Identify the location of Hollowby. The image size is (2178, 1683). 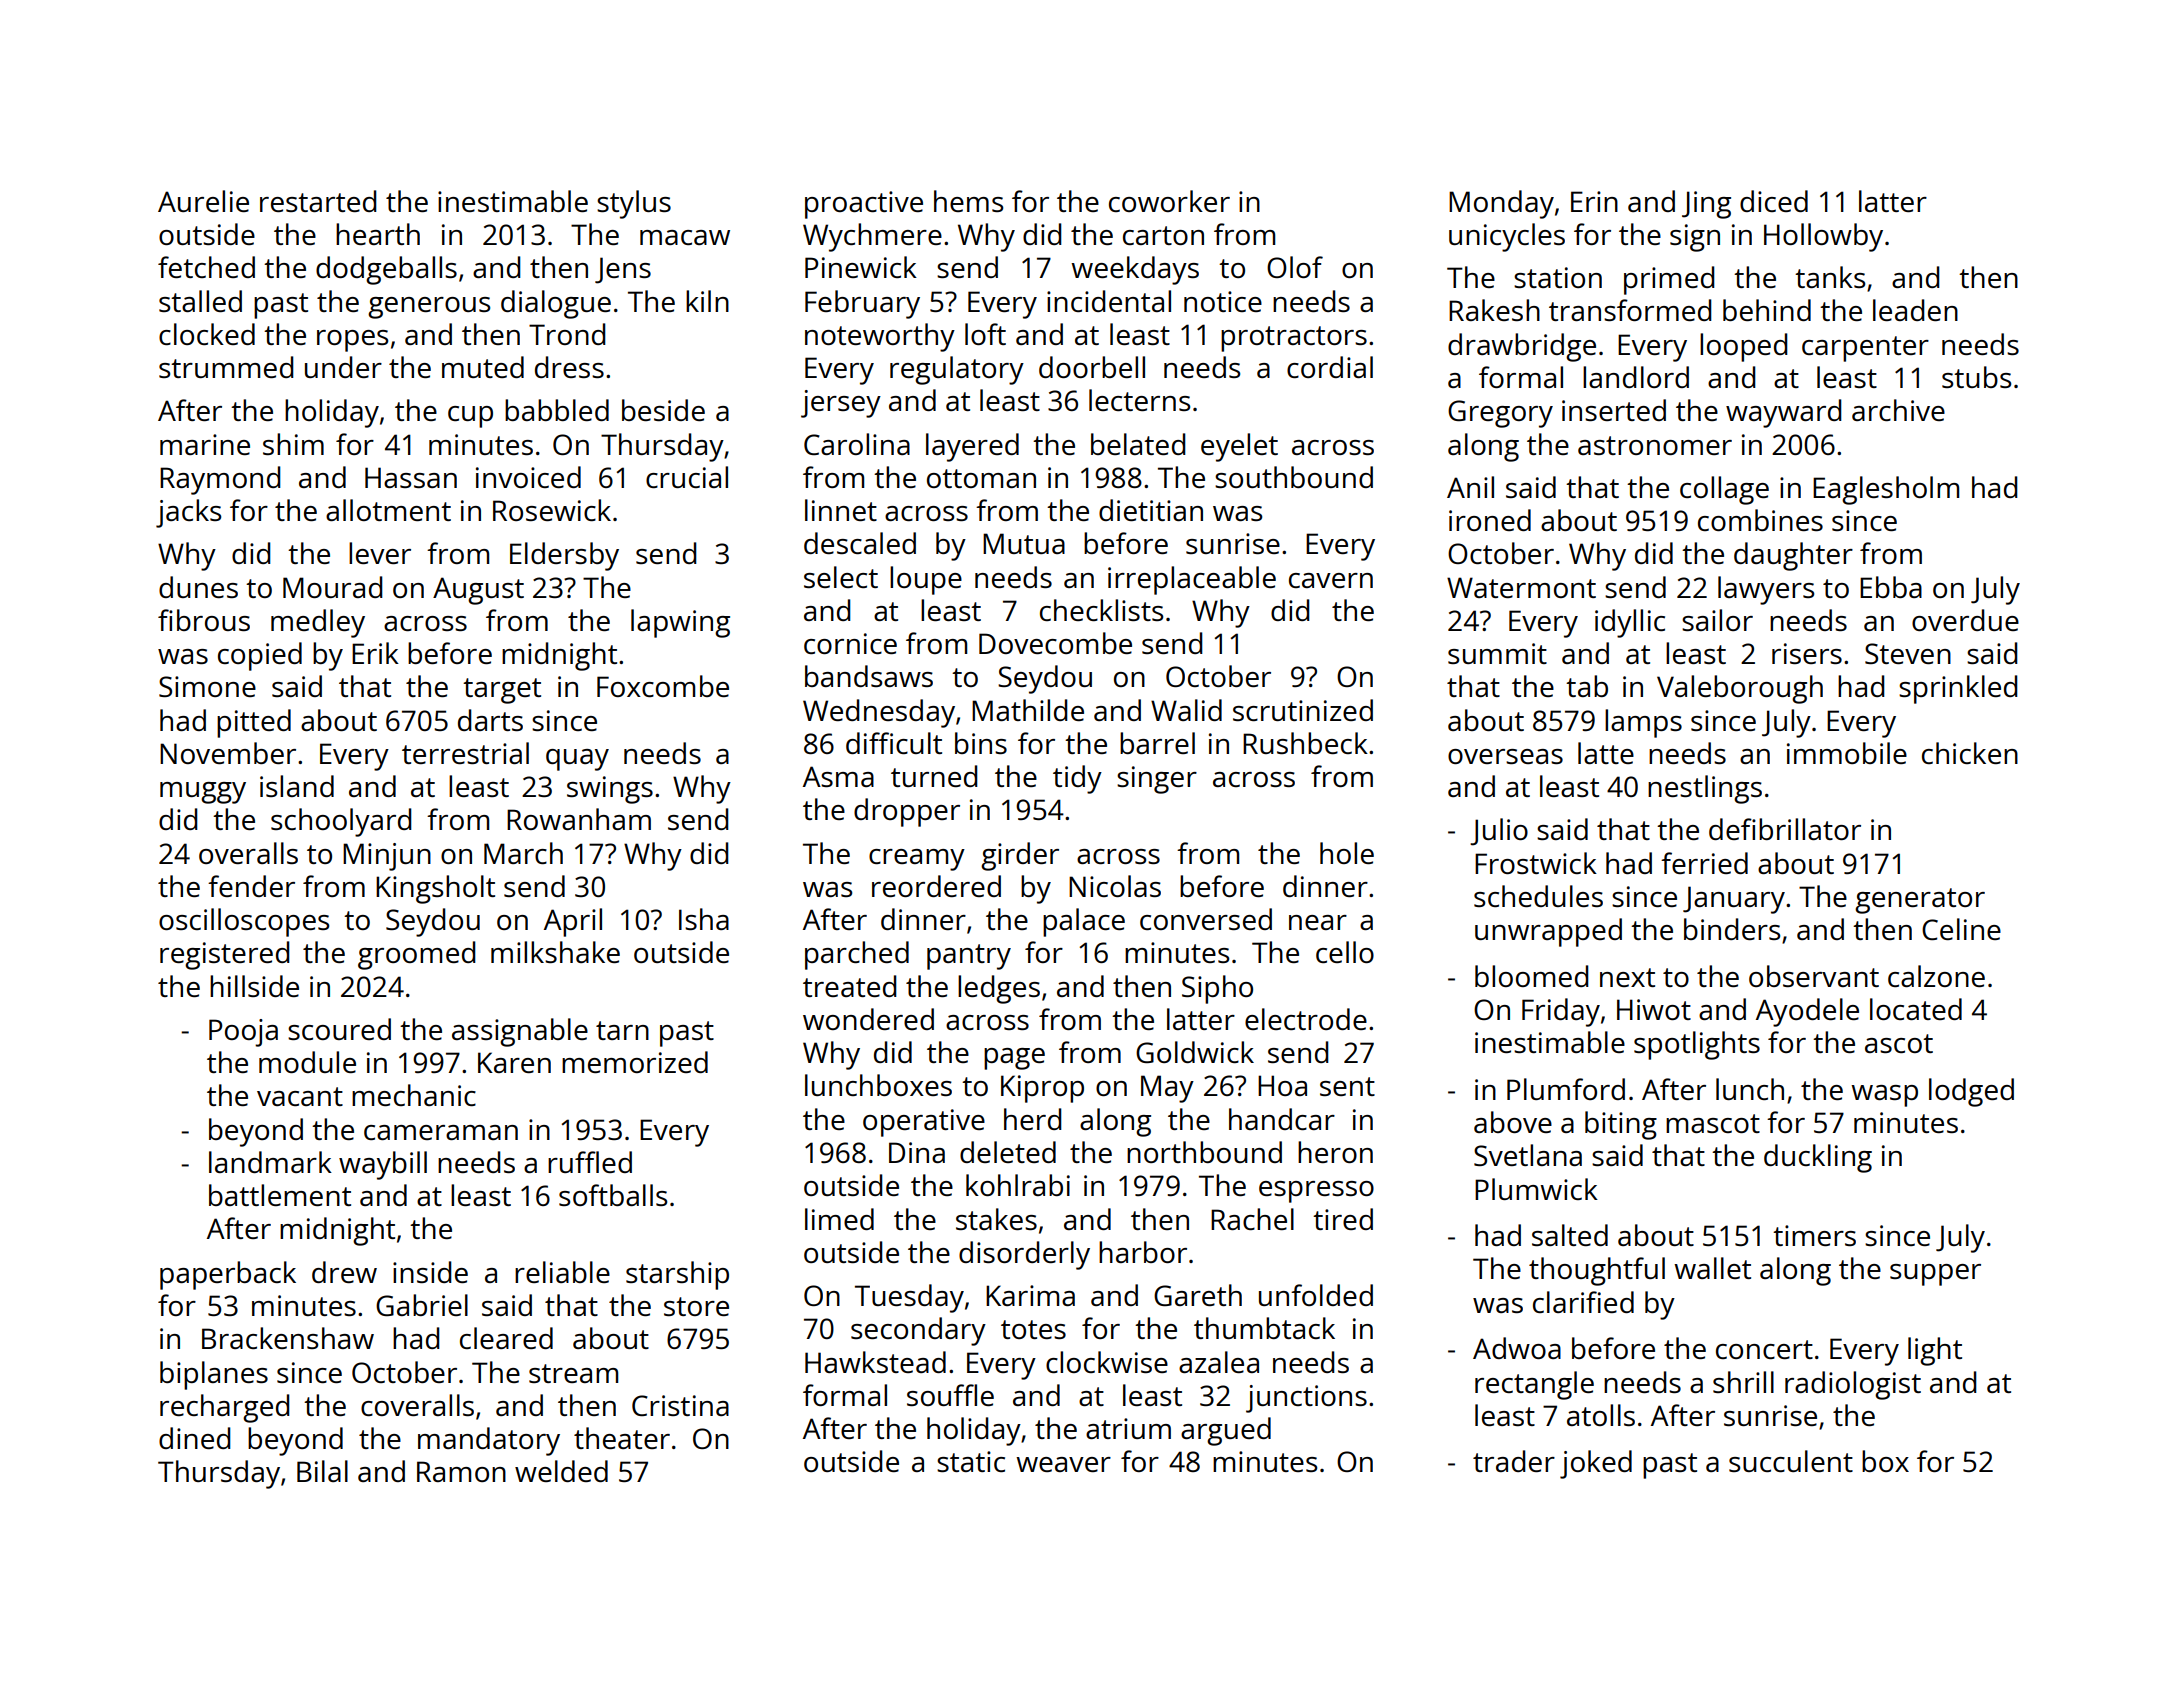
(1823, 237).
